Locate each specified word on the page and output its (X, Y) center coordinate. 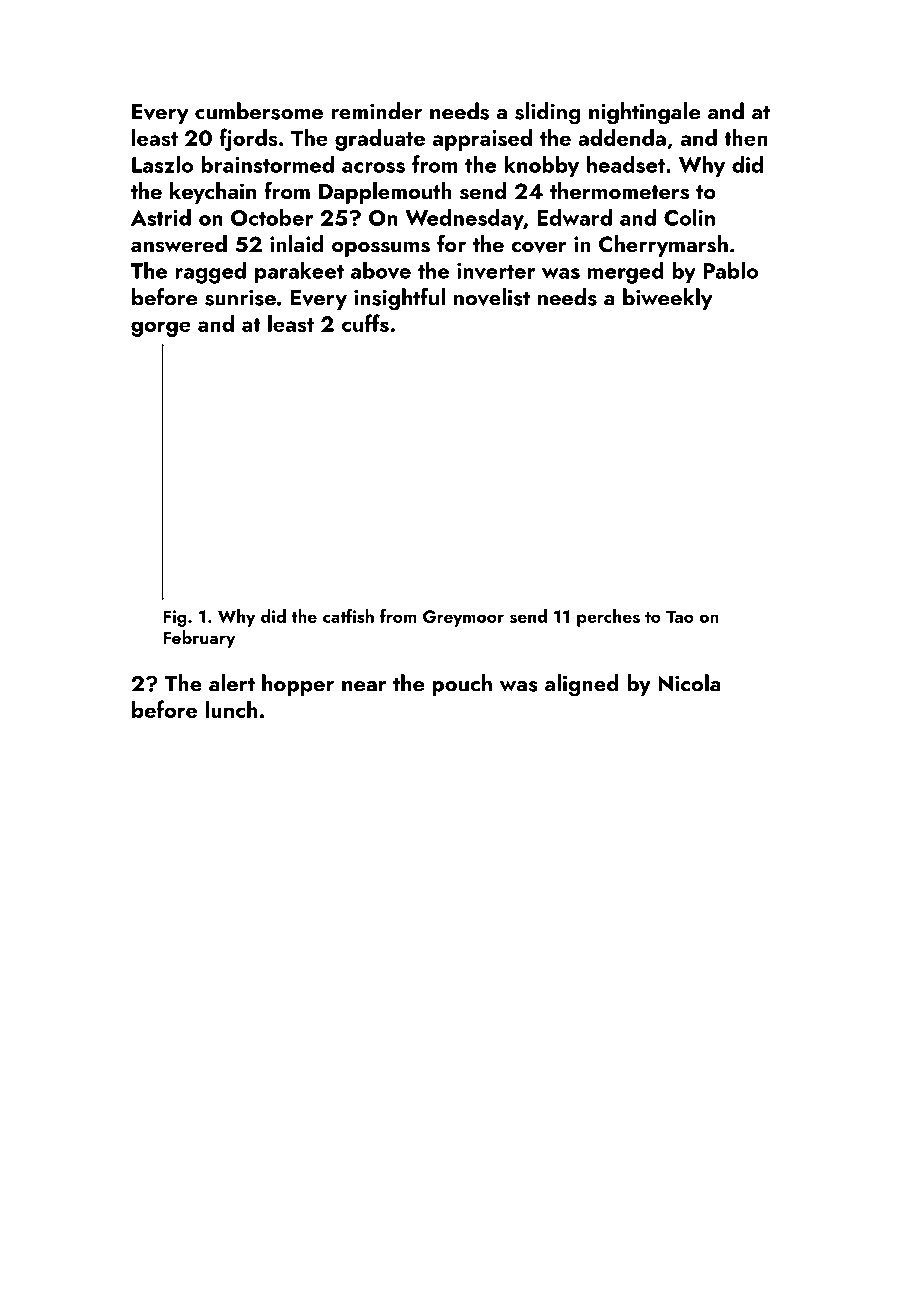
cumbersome (259, 111)
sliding (548, 113)
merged (626, 272)
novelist (492, 297)
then (746, 137)
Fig (175, 618)
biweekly (668, 299)
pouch (462, 685)
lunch (231, 709)
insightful (399, 299)
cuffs (365, 323)
